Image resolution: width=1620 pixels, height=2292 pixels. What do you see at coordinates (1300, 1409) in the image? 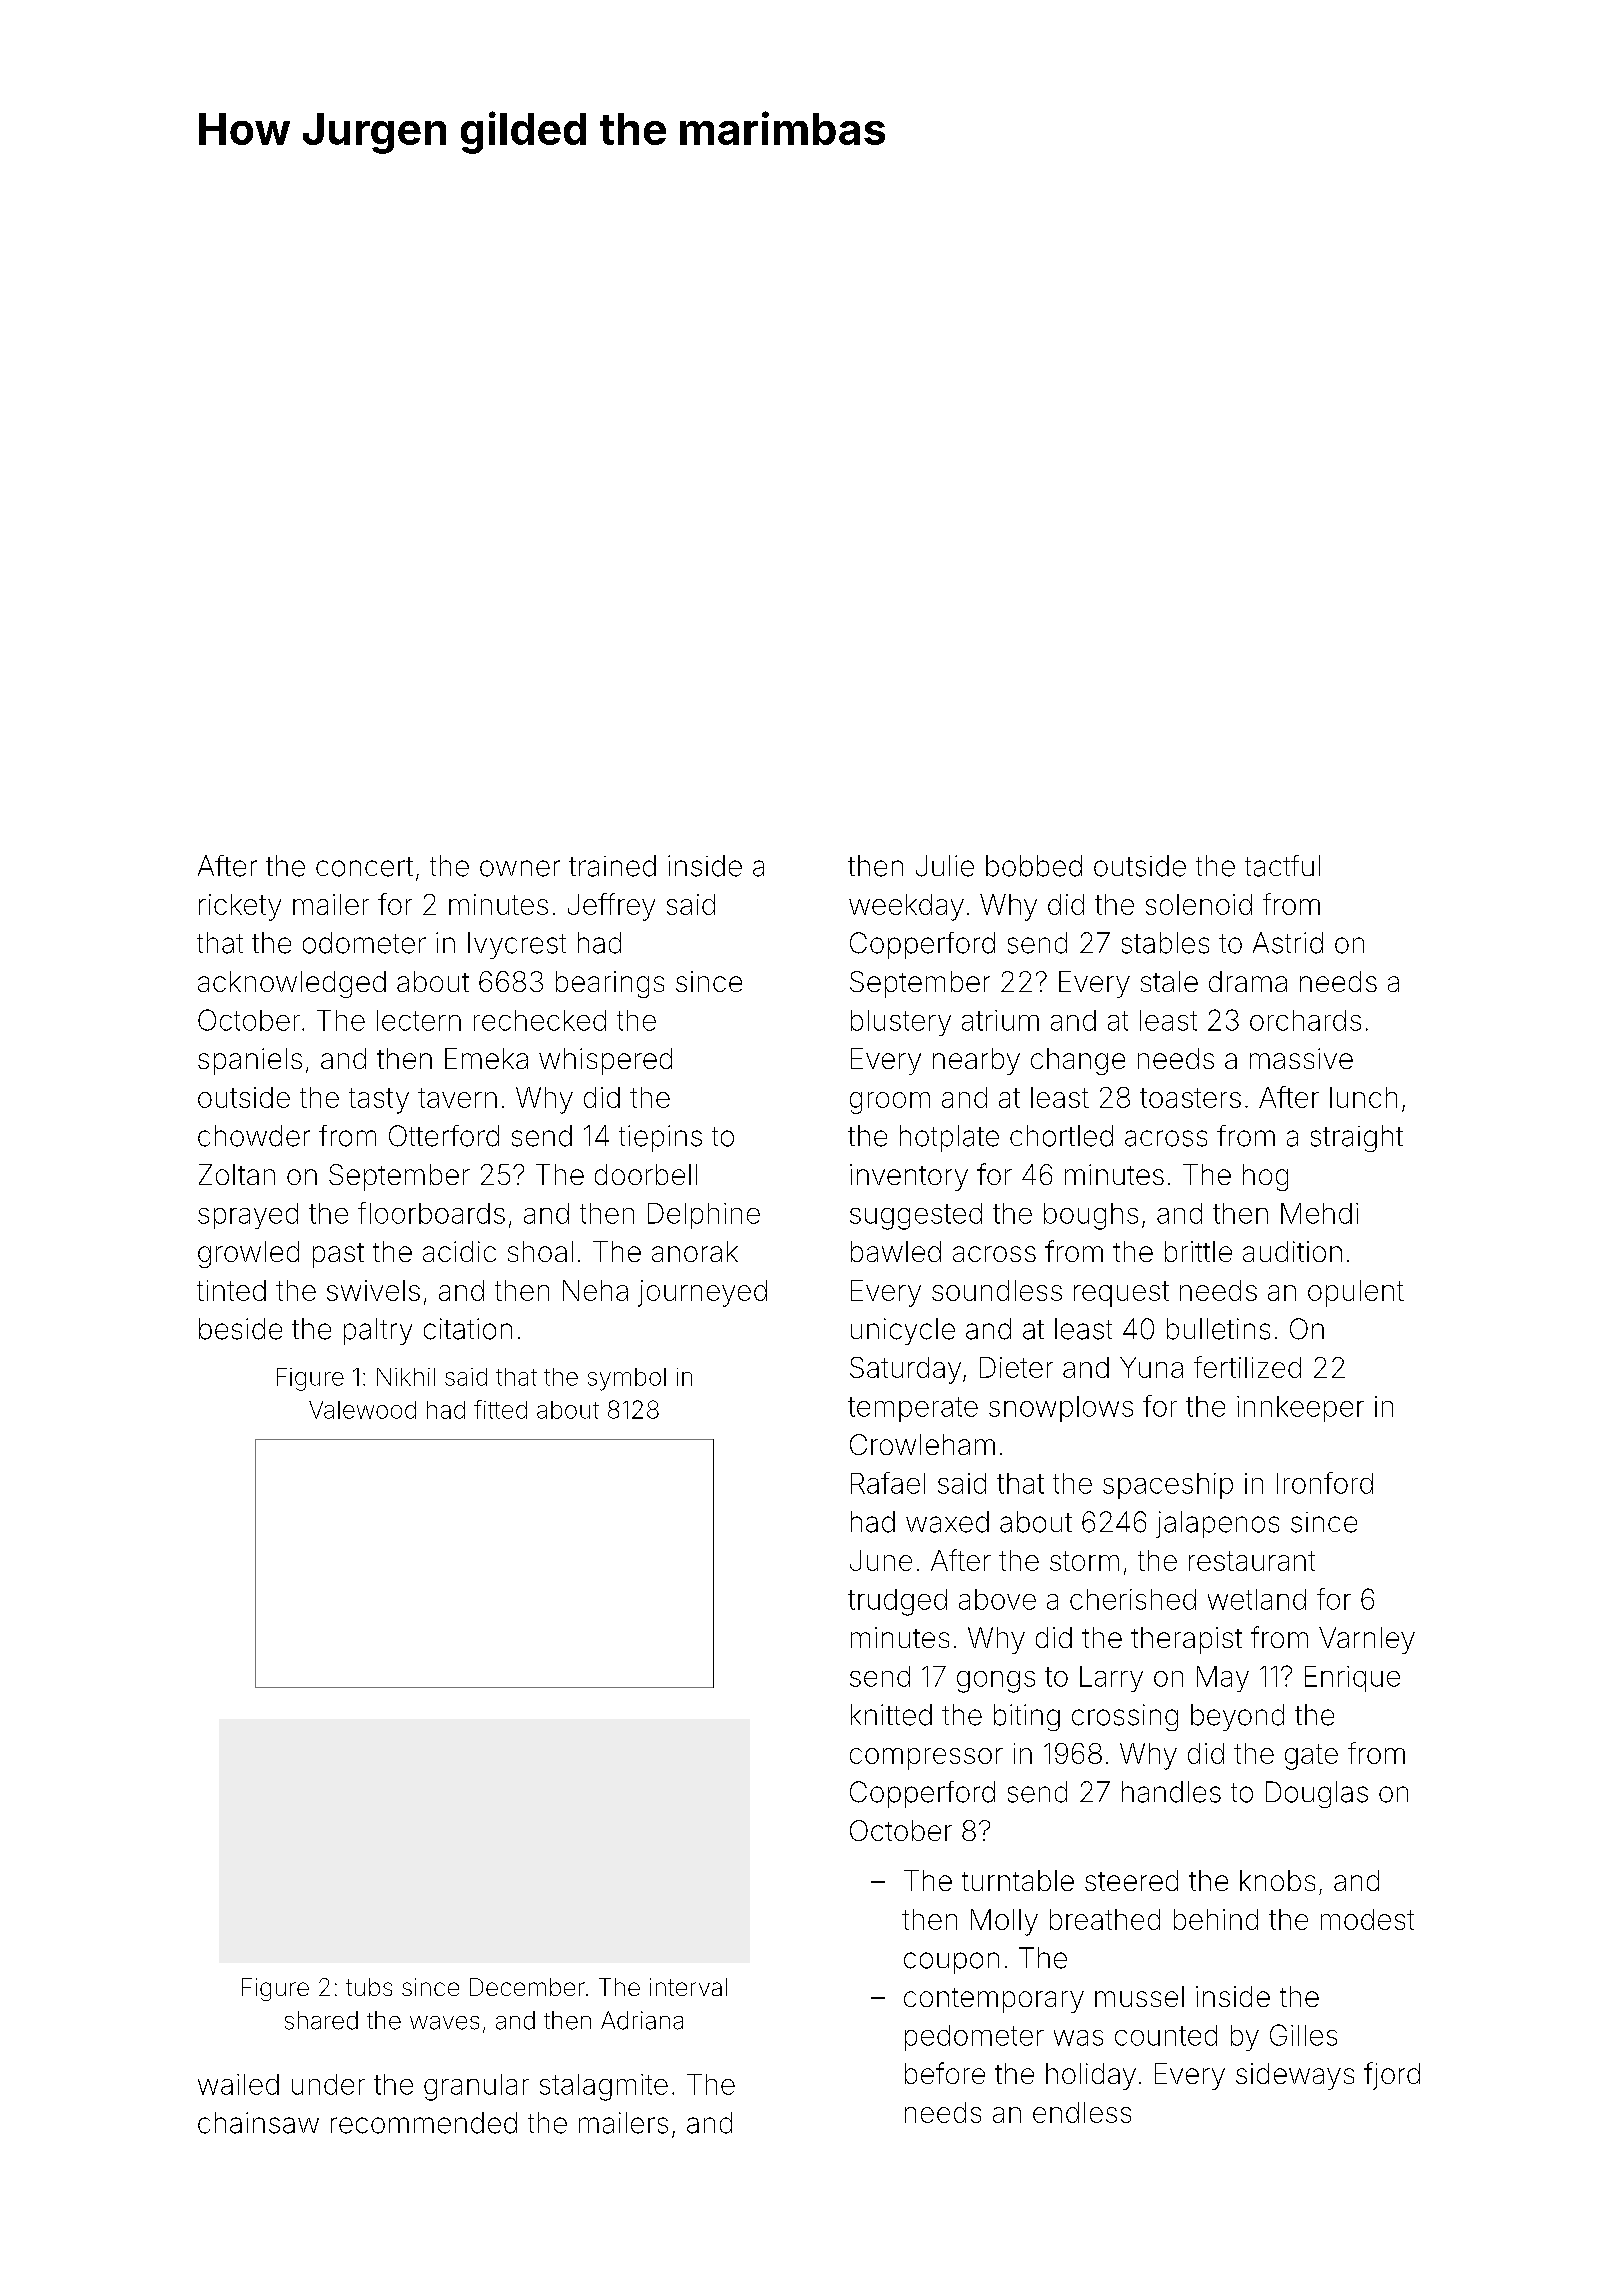
I see `innkeeper` at bounding box center [1300, 1409].
